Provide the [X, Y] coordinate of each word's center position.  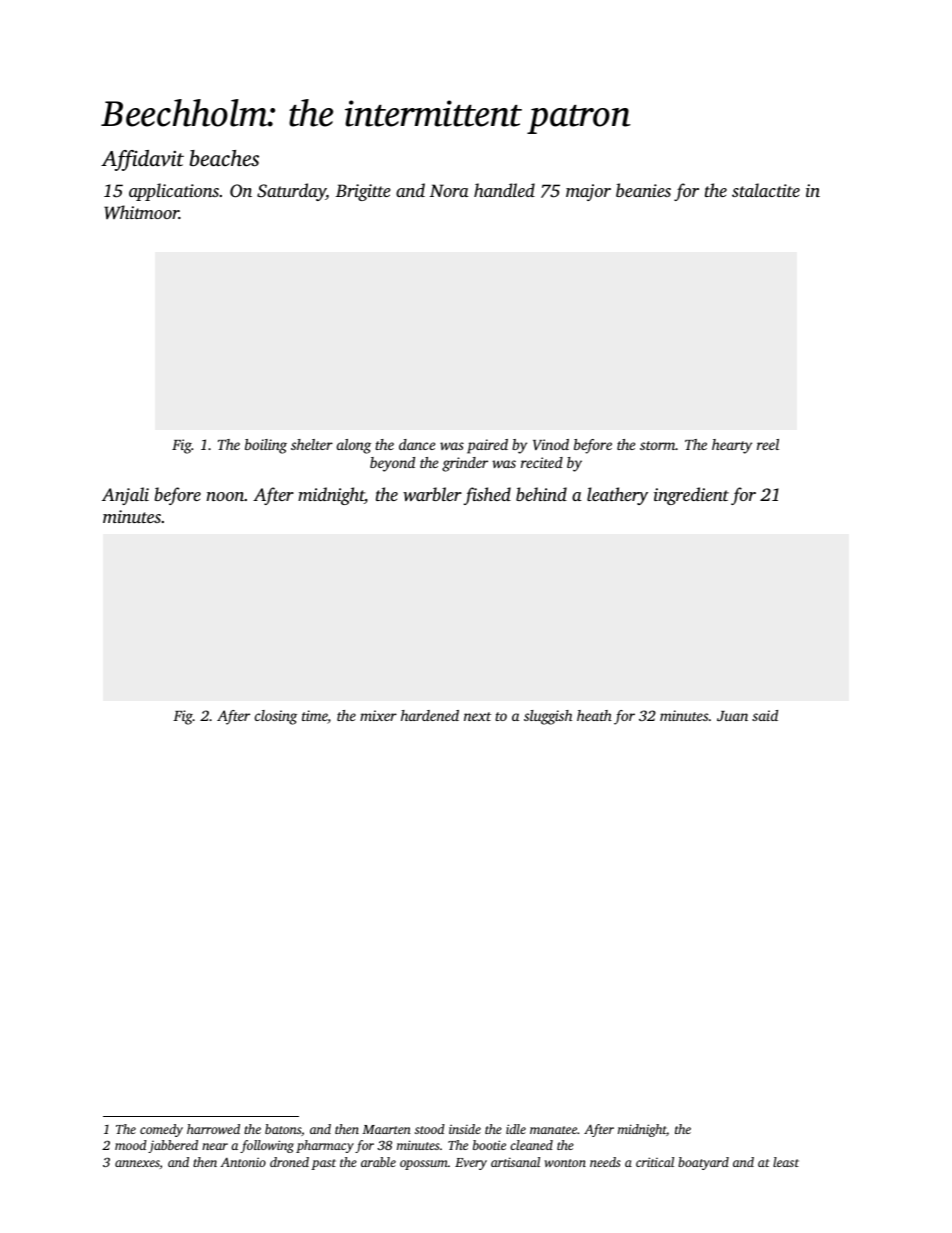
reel [768, 444]
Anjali [125, 496]
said [765, 715]
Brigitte [363, 192]
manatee [553, 1130]
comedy [161, 1130]
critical [655, 1162]
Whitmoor [141, 212]
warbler [432, 494]
